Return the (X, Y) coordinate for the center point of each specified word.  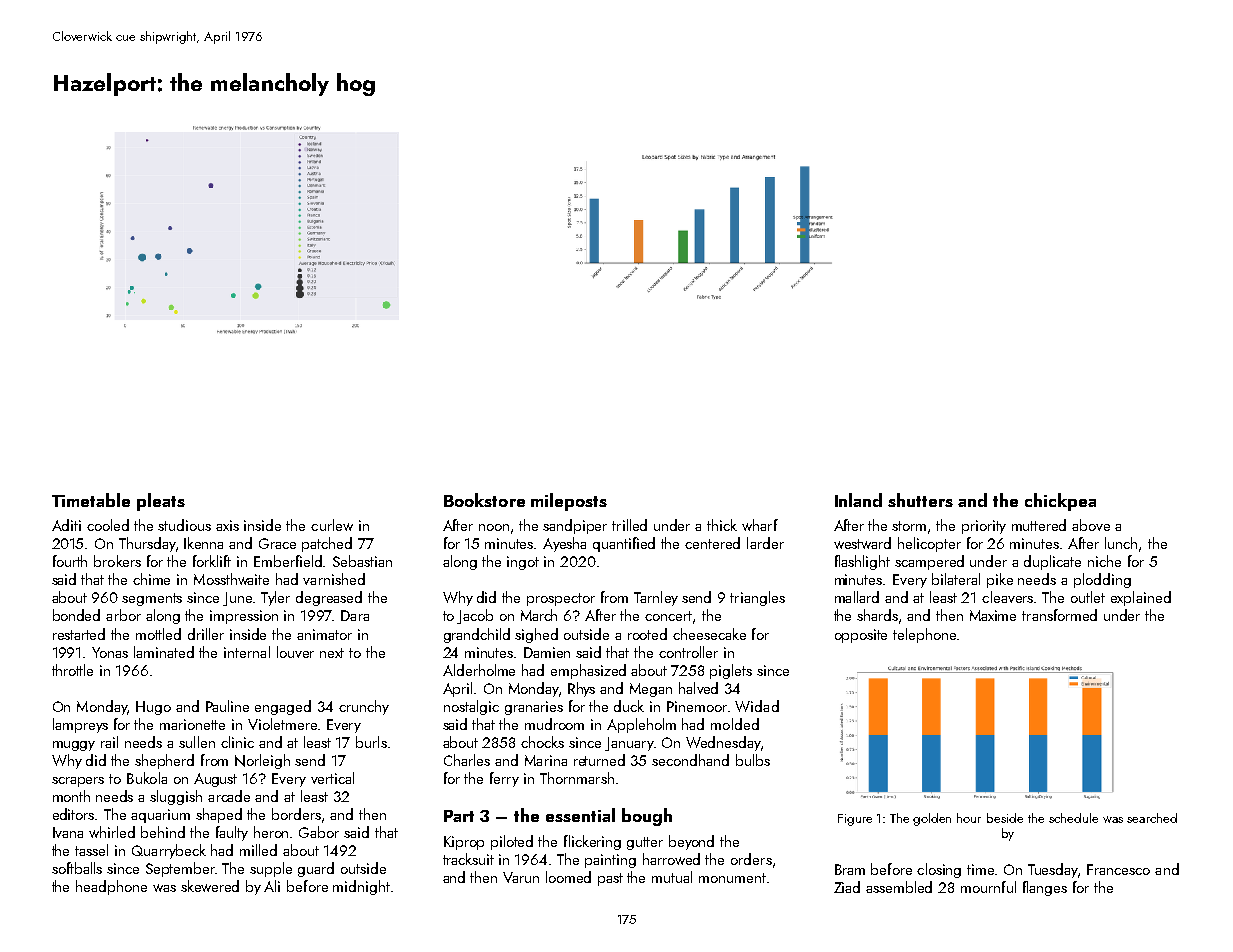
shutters (920, 500)
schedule (1073, 818)
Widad (757, 706)
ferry (504, 779)
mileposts (569, 502)
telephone (924, 635)
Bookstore (484, 500)
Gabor (319, 832)
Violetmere (282, 724)
